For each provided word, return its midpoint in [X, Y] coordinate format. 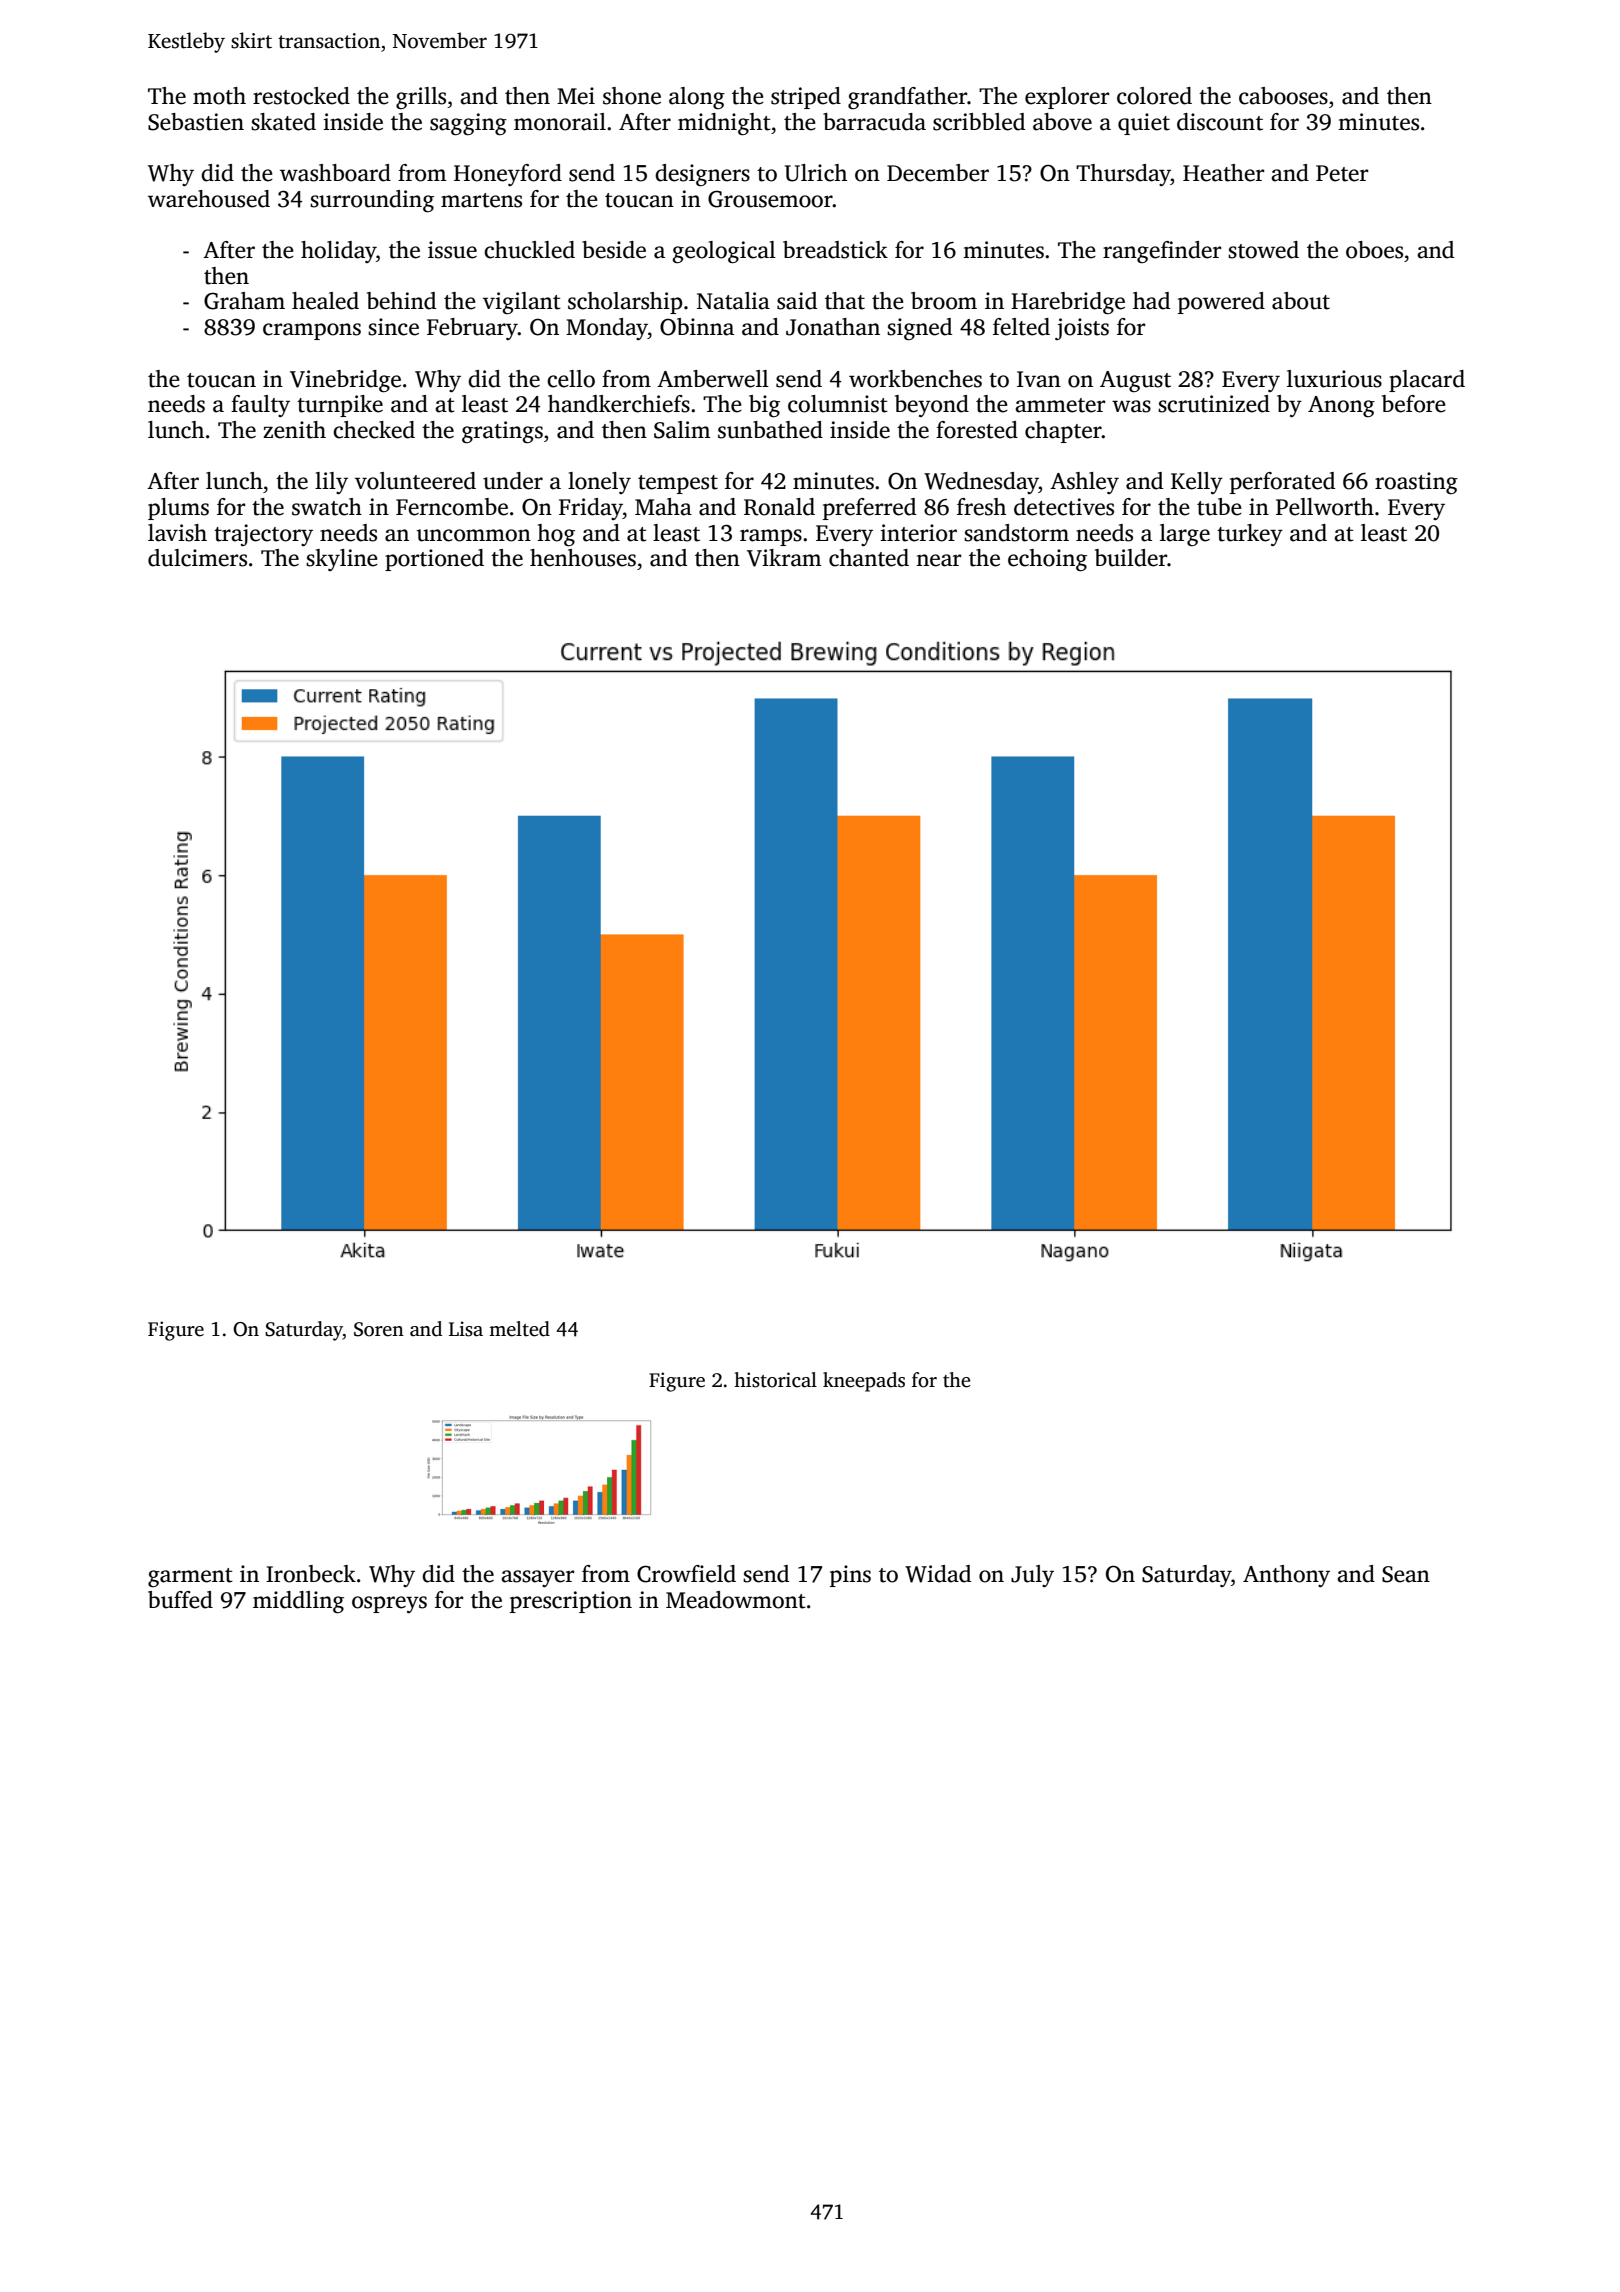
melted [519, 1329]
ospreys [389, 1604]
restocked [301, 96]
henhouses [583, 558]
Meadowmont [736, 1600]
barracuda [874, 122]
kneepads [864, 1382]
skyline [342, 560]
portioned [434, 560]
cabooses [1283, 96]
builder [1131, 558]
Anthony [1286, 1576]
